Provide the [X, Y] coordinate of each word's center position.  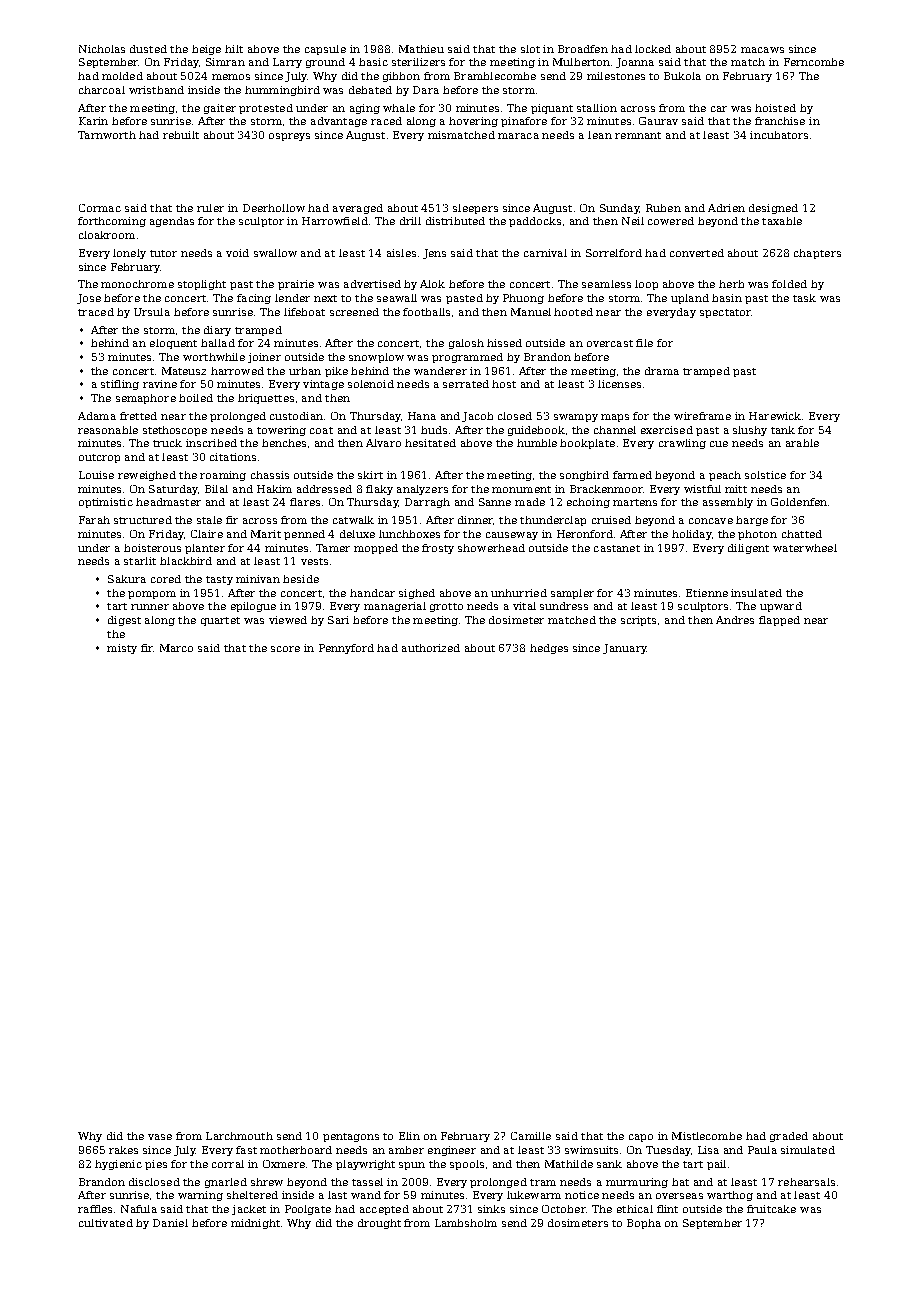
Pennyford [346, 649]
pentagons [351, 1137]
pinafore [524, 122]
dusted [148, 49]
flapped [779, 621]
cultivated [106, 1223]
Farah [94, 520]
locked [653, 49]
